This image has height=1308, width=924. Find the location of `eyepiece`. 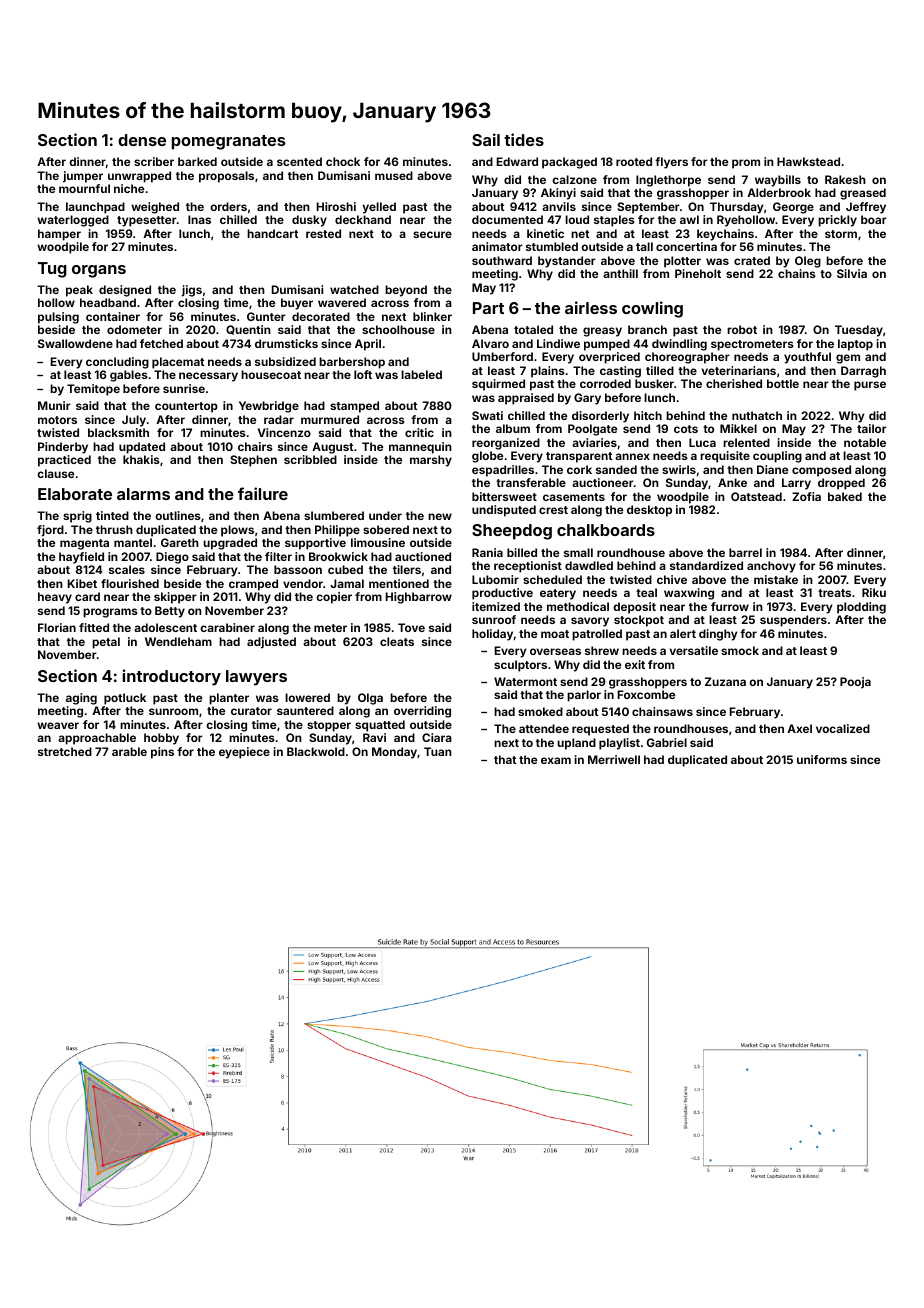

eyepiece is located at coordinates (244, 753).
